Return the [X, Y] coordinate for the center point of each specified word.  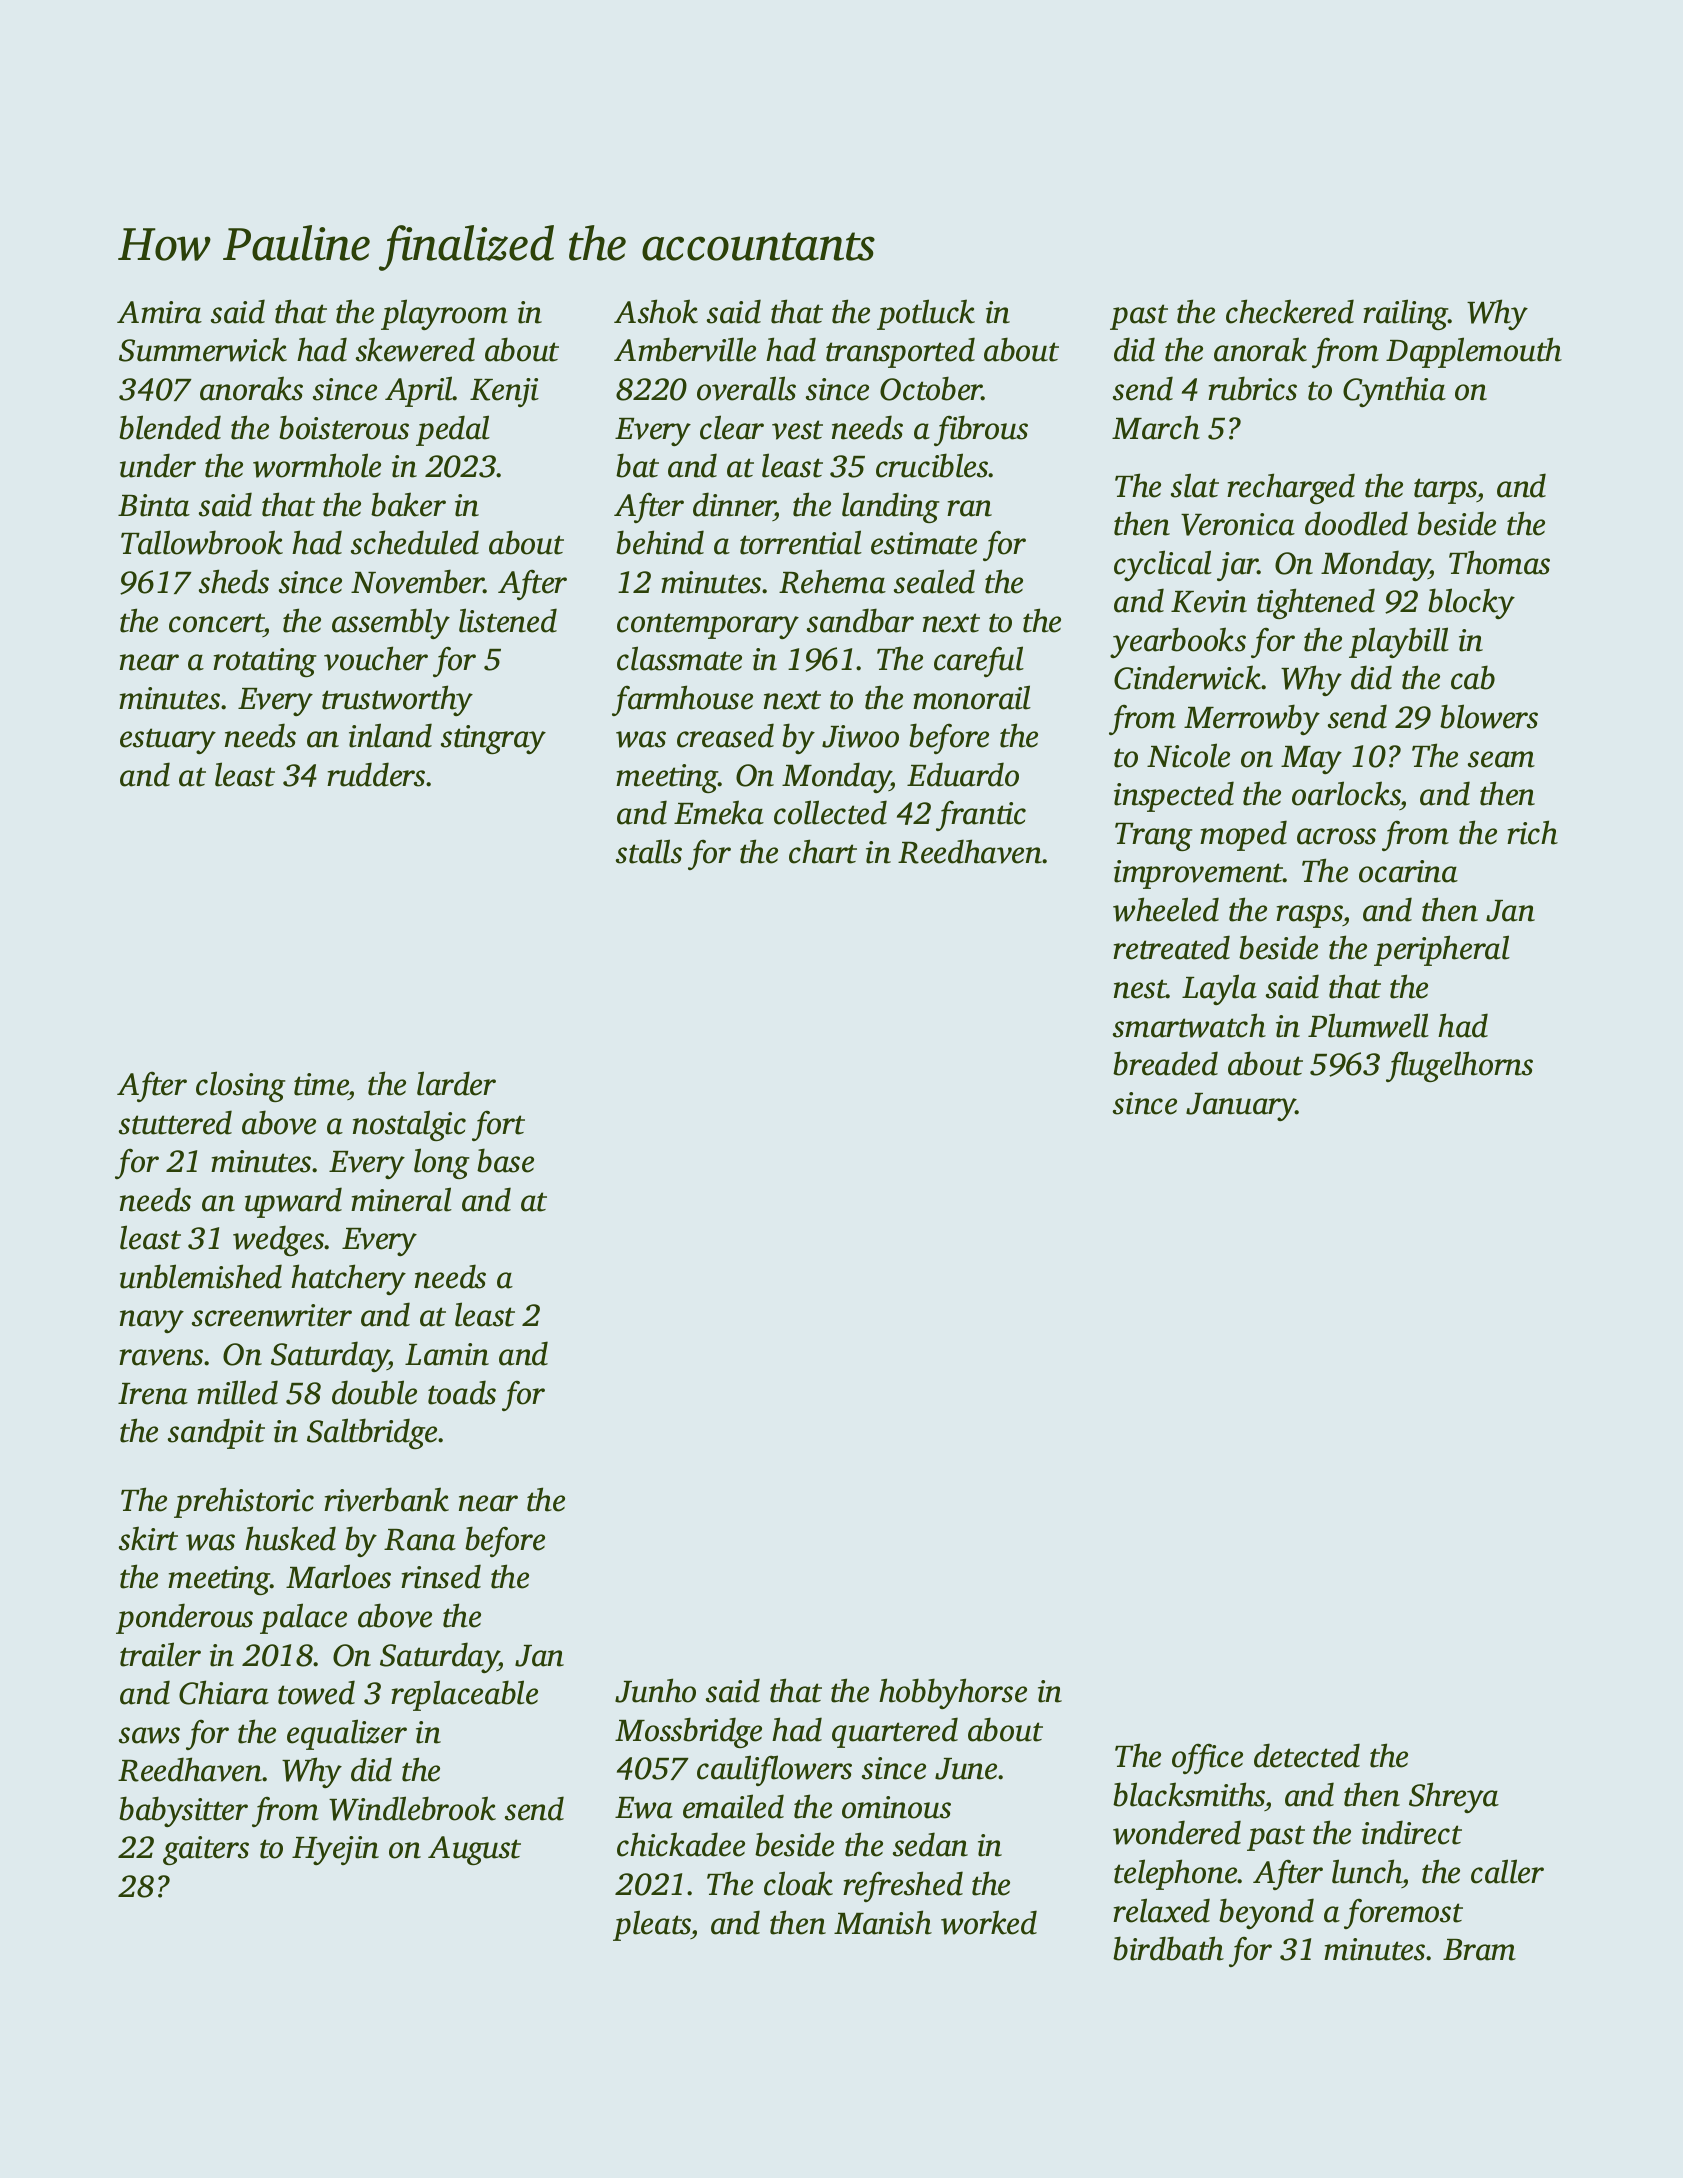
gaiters [206, 1850]
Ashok [656, 311]
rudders [376, 774]
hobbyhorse [953, 1693]
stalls [649, 851]
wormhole [317, 465]
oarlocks [1346, 793]
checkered [1290, 311]
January [1241, 1107]
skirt [148, 1538]
